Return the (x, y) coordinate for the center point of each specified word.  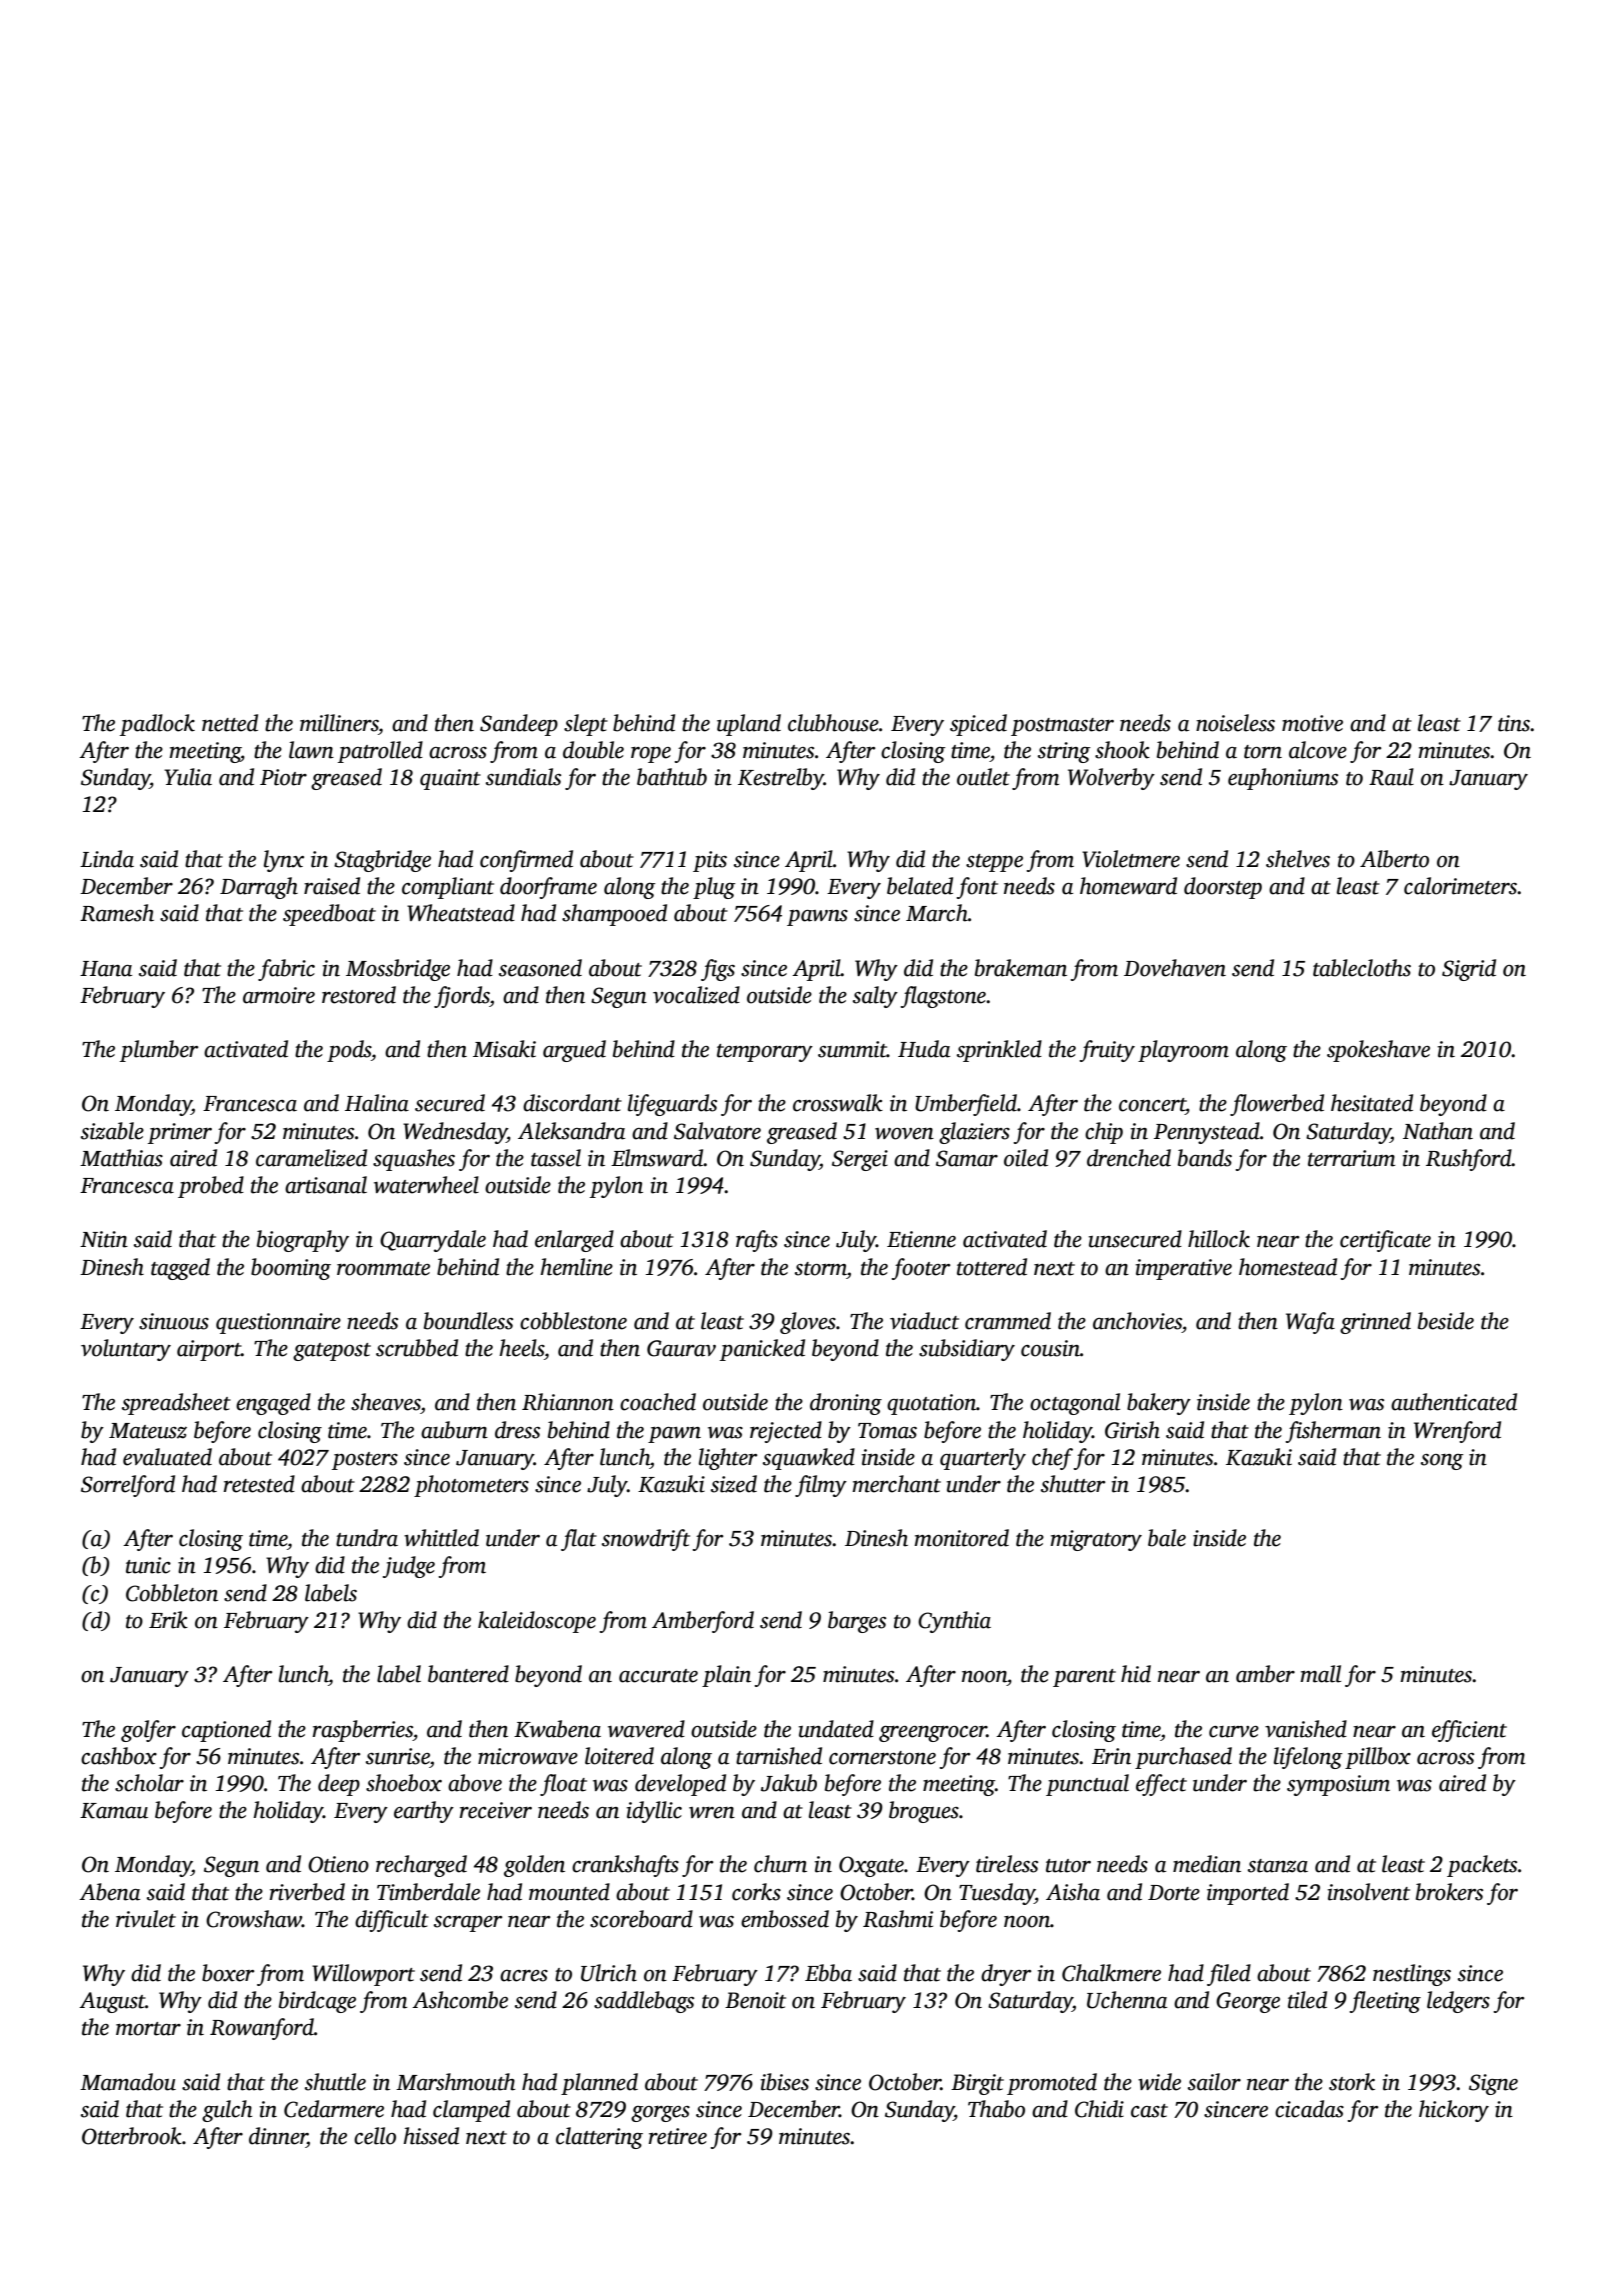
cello (375, 2136)
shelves (1298, 859)
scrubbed (417, 1348)
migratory (1096, 1540)
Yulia (188, 777)
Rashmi (898, 1919)
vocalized (696, 995)
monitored (961, 1538)
